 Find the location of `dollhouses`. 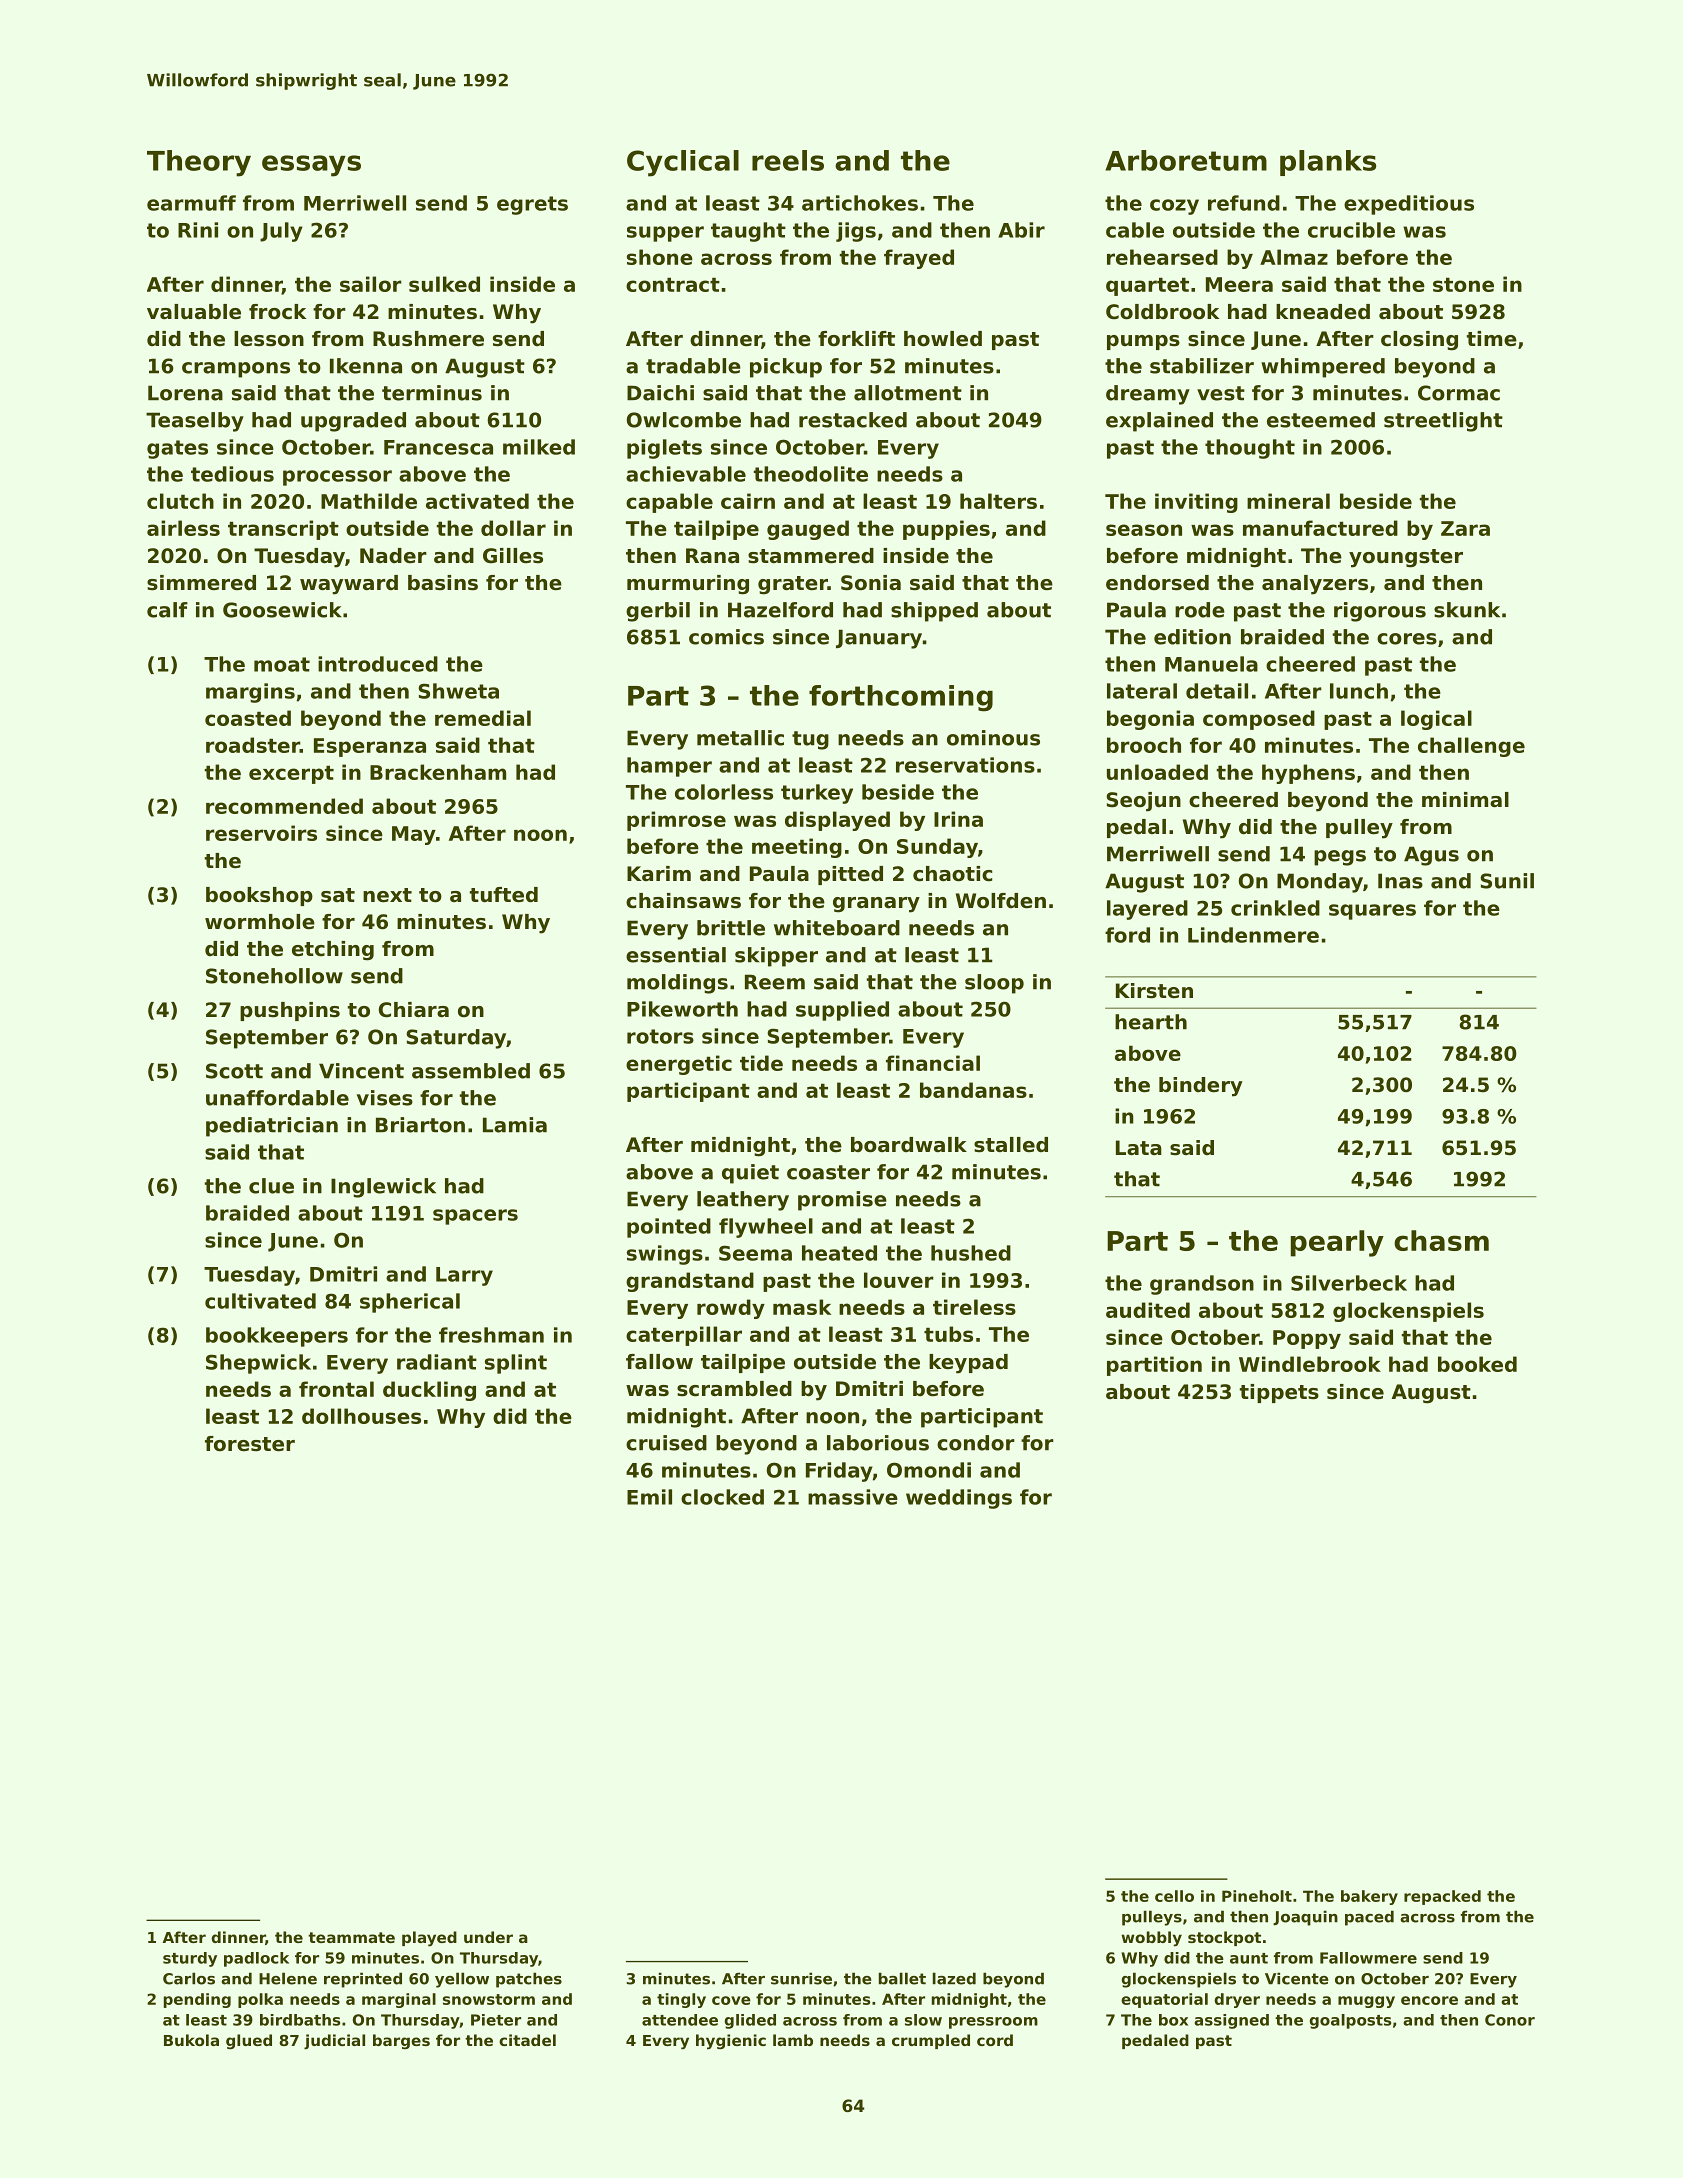

dollhouses is located at coordinates (361, 1416).
